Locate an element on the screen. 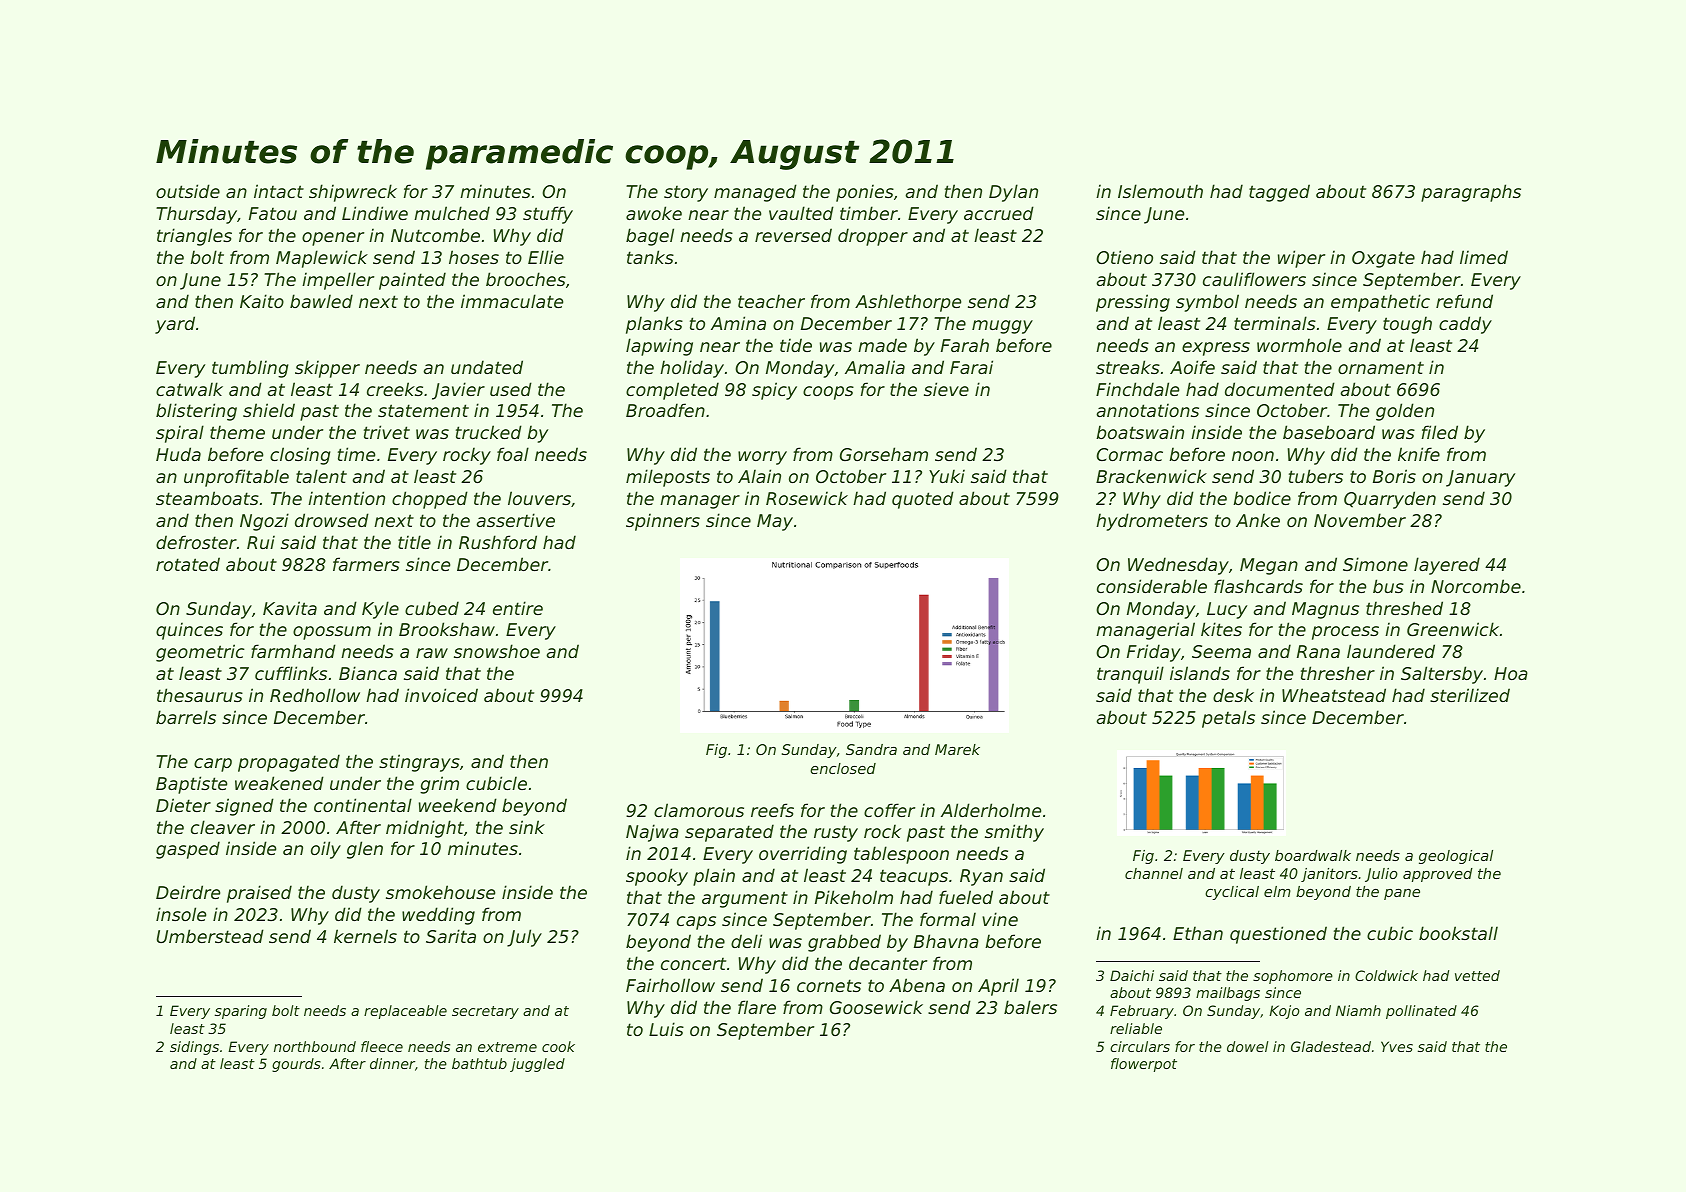  Yves is located at coordinates (1397, 1046).
